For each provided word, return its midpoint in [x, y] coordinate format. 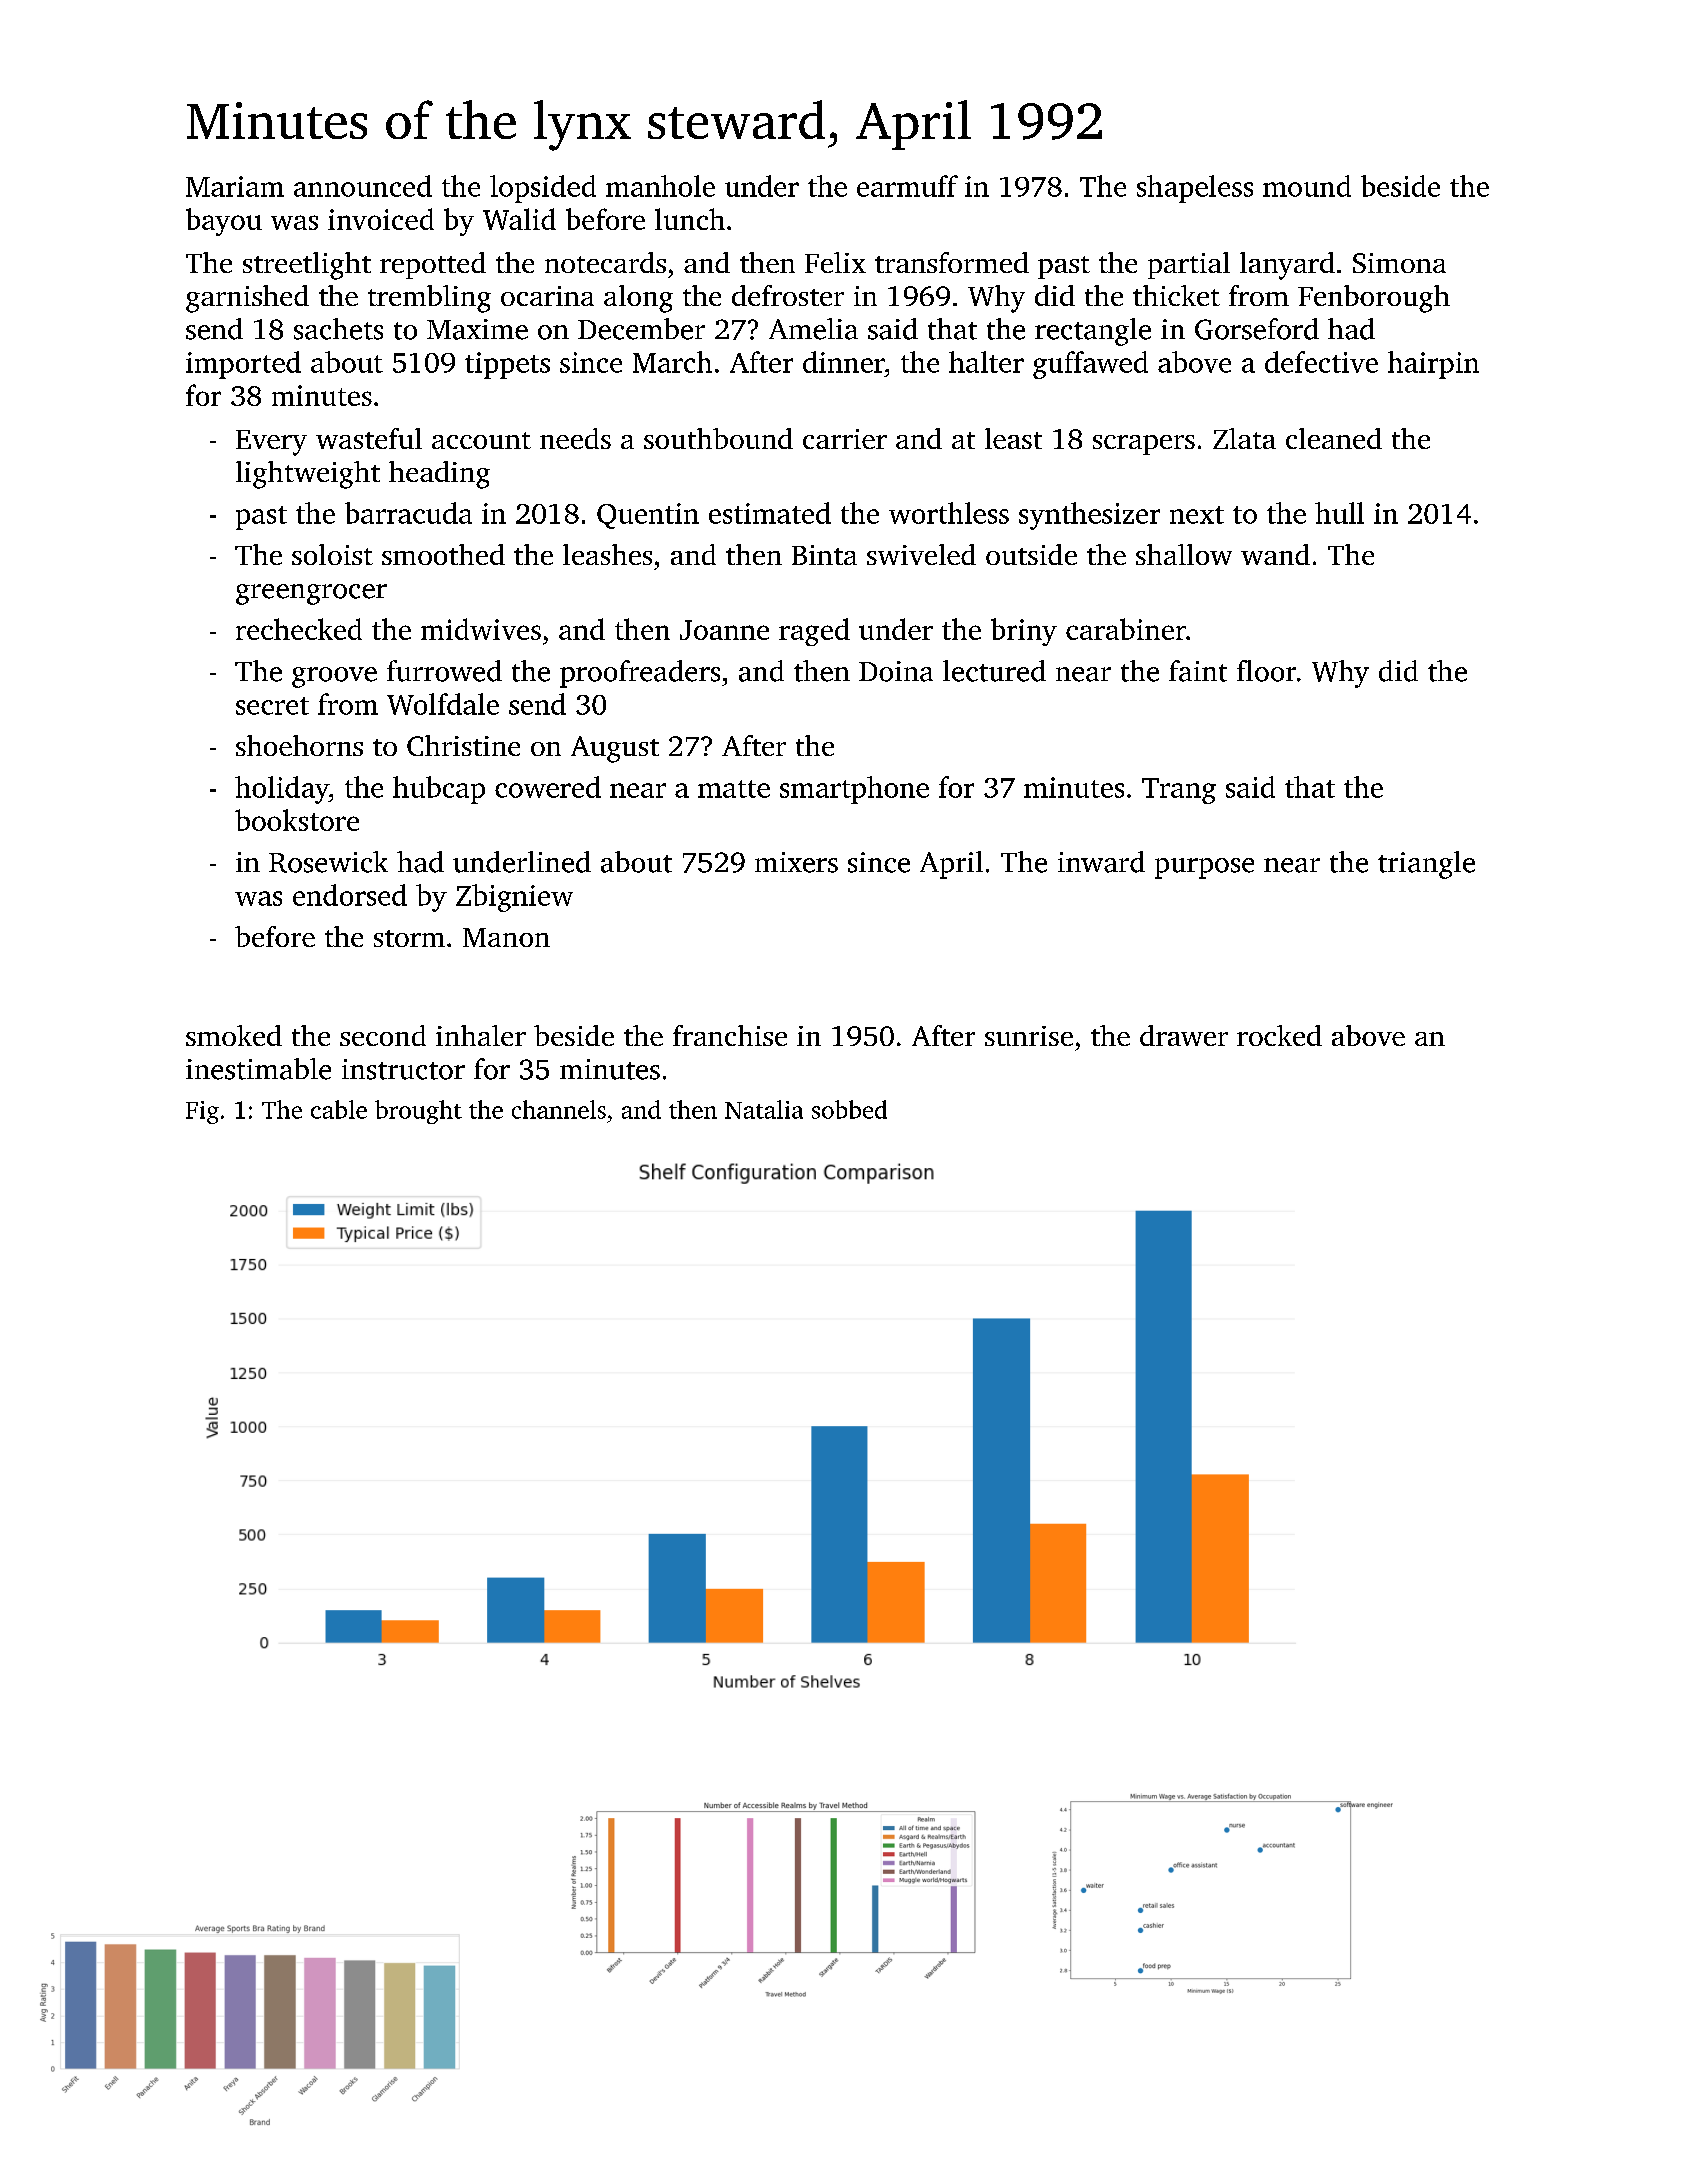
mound [1307, 186]
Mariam [235, 186]
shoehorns [299, 745]
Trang [1179, 791]
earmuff [907, 186]
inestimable [258, 1069]
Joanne [724, 630]
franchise [730, 1035]
